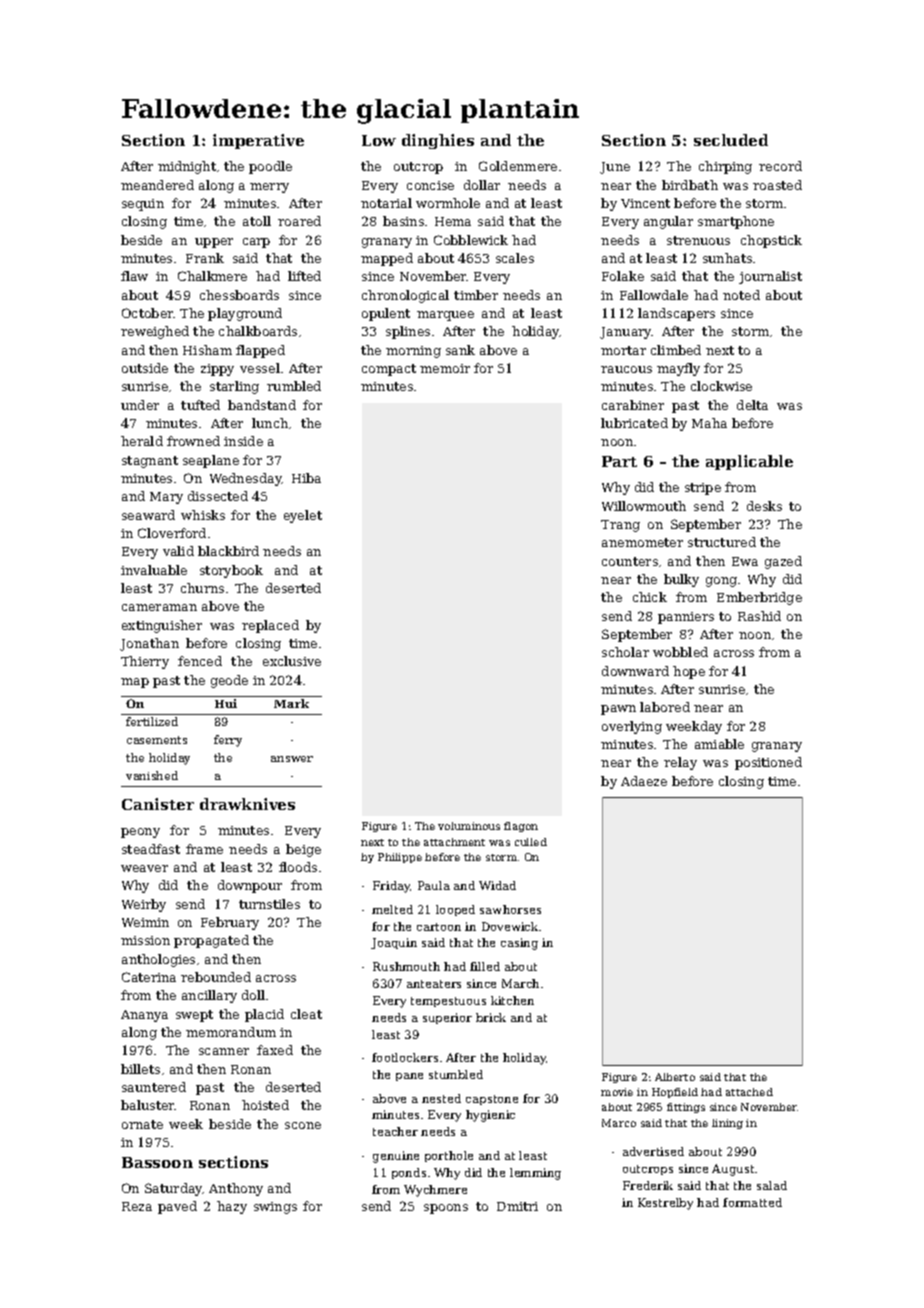 The image size is (924, 1308). What do you see at coordinates (258, 141) in the page?
I see `imperative` at bounding box center [258, 141].
